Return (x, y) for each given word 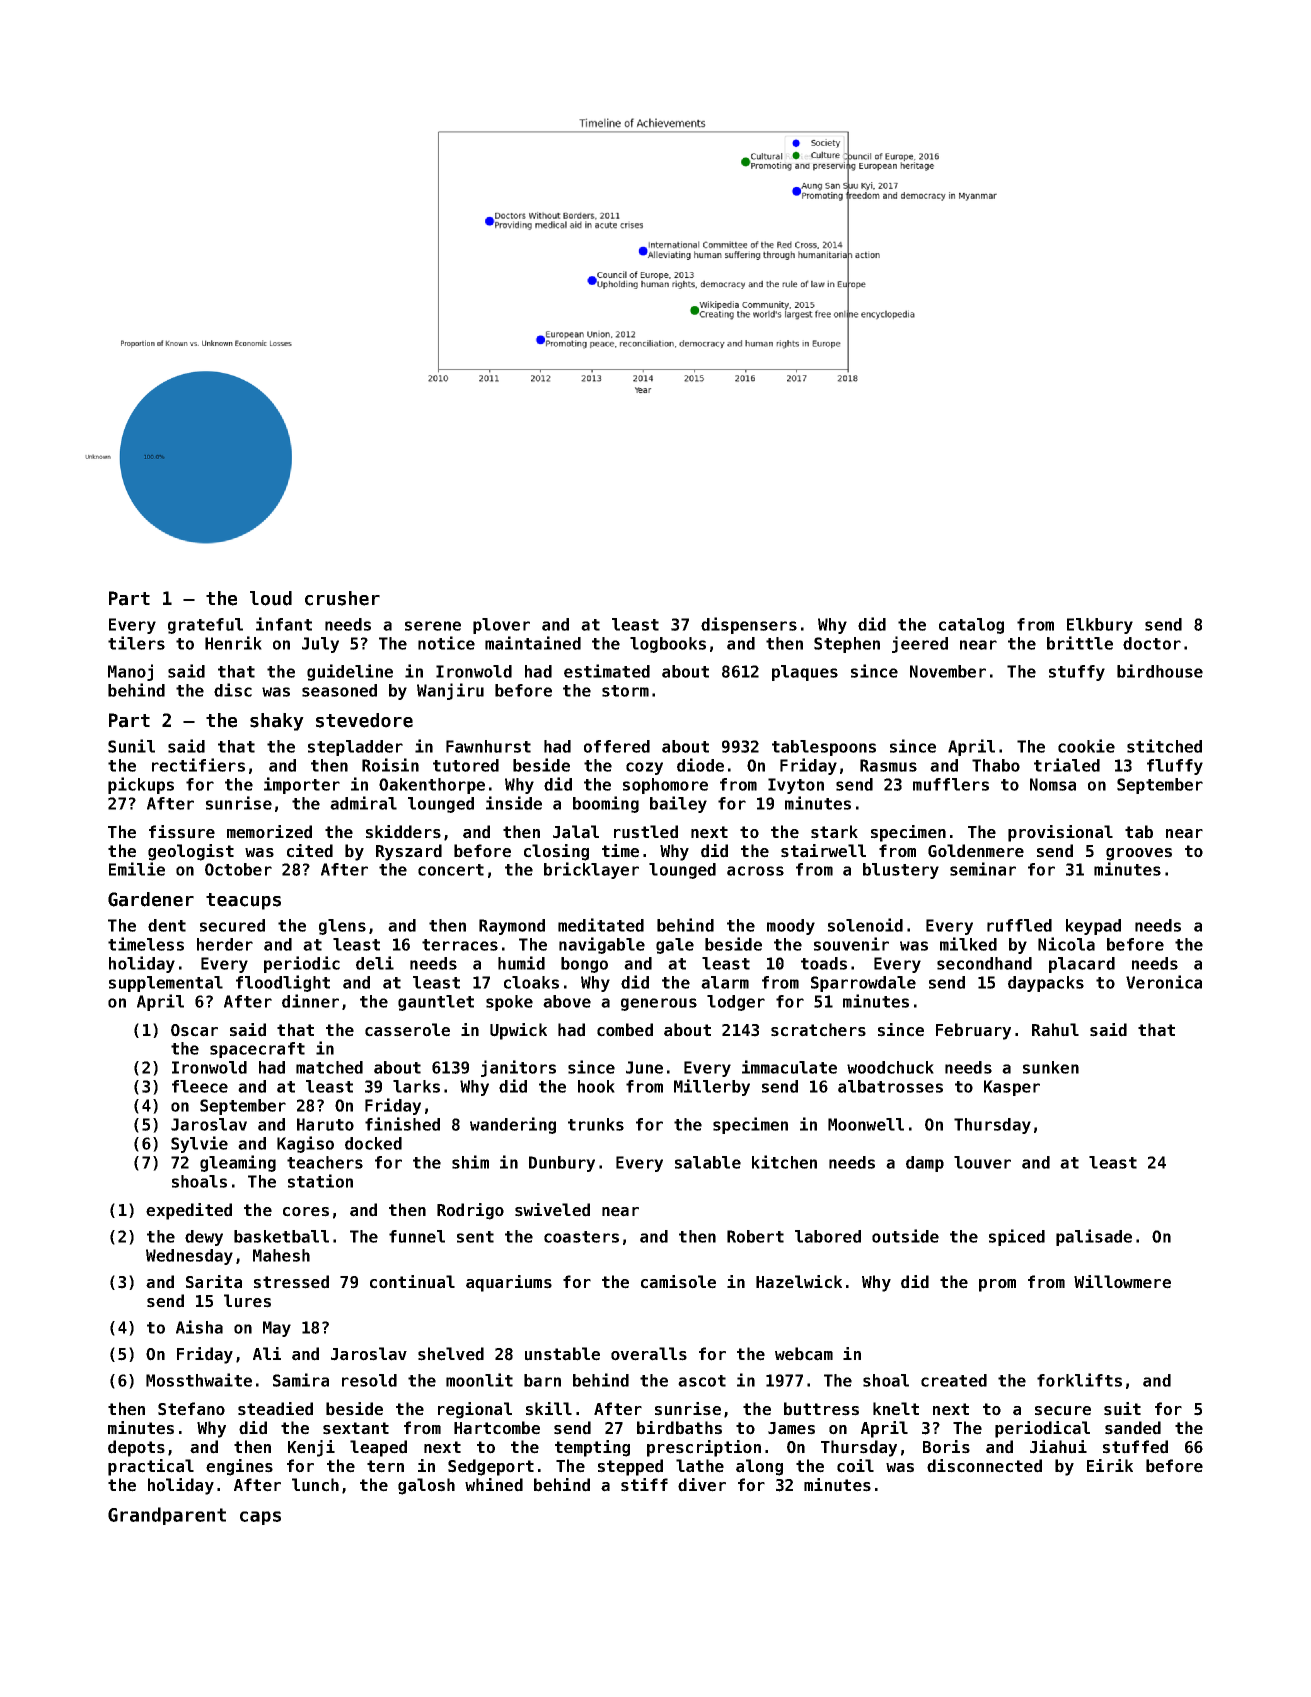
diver (702, 1485)
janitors (518, 1068)
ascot (702, 1381)
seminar (983, 869)
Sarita (214, 1282)
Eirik (1110, 1465)
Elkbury (1100, 626)
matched (329, 1067)
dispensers (749, 625)
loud (271, 598)
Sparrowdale (863, 984)
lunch (315, 1485)
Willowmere (1122, 1282)
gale (675, 946)
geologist (191, 852)
